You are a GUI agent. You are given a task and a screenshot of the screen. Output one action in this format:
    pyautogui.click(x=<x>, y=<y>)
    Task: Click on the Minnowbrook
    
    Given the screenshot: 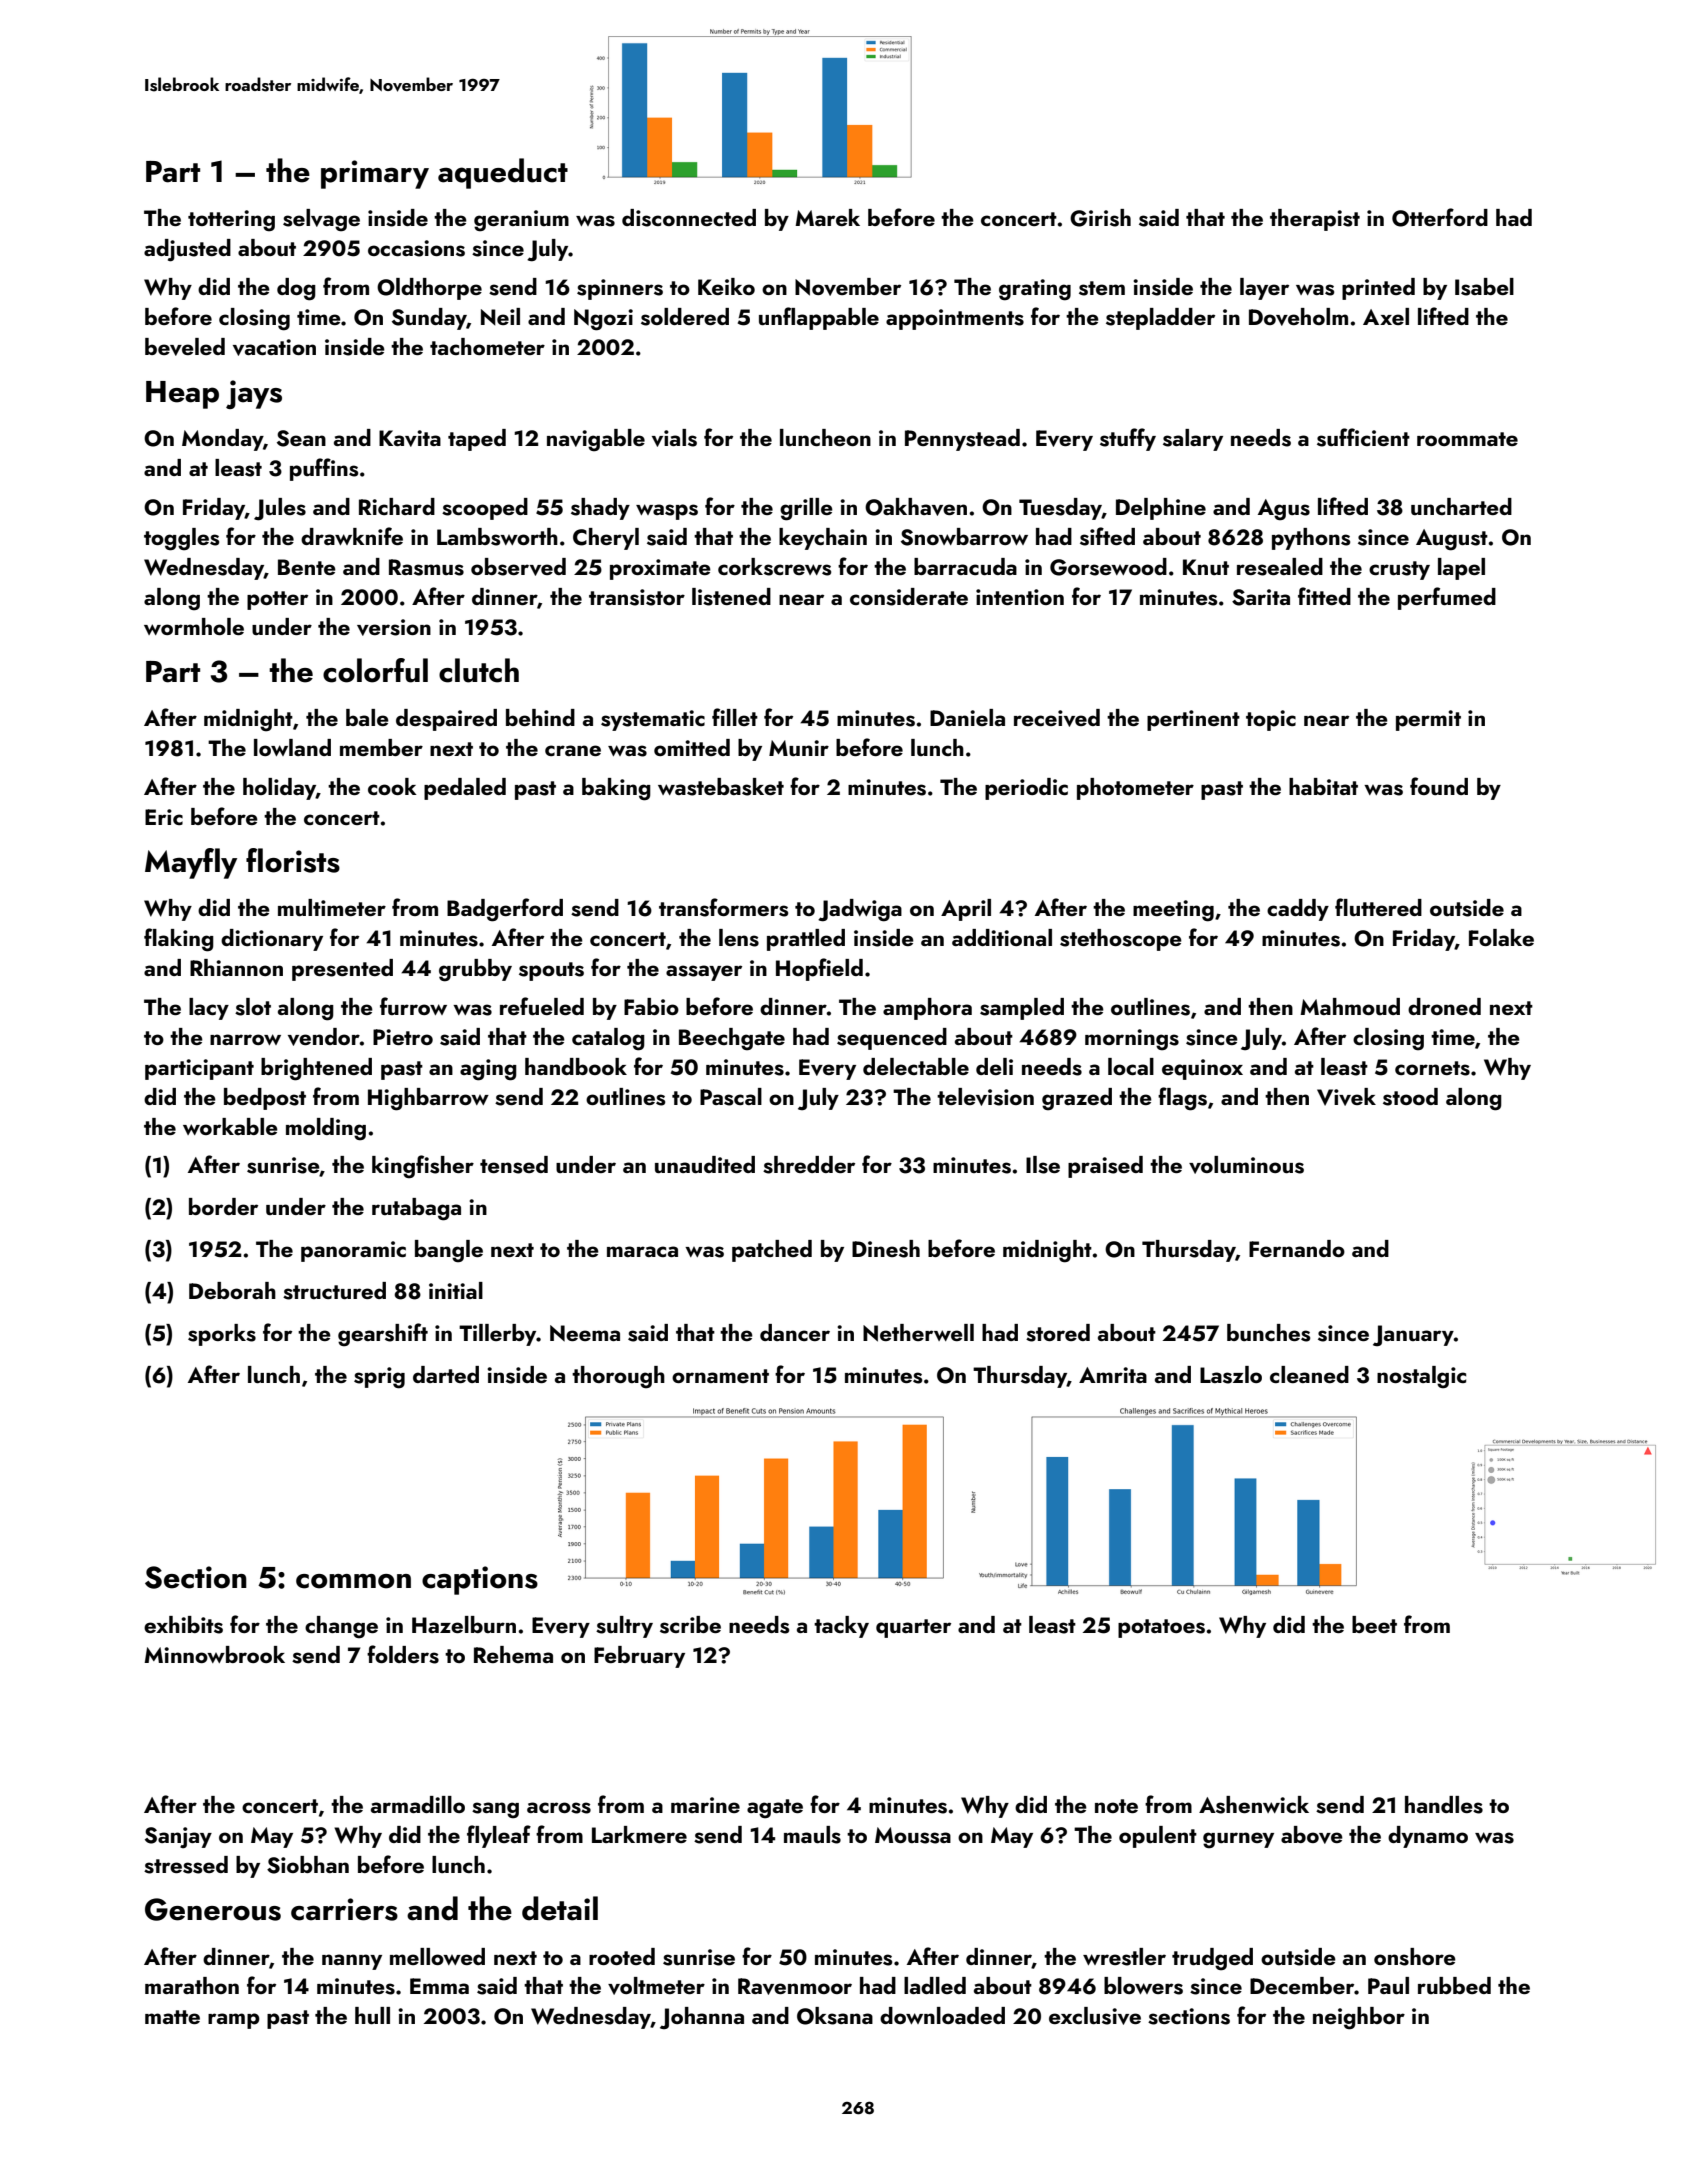 What is the action you would take?
    pyautogui.click(x=214, y=1654)
